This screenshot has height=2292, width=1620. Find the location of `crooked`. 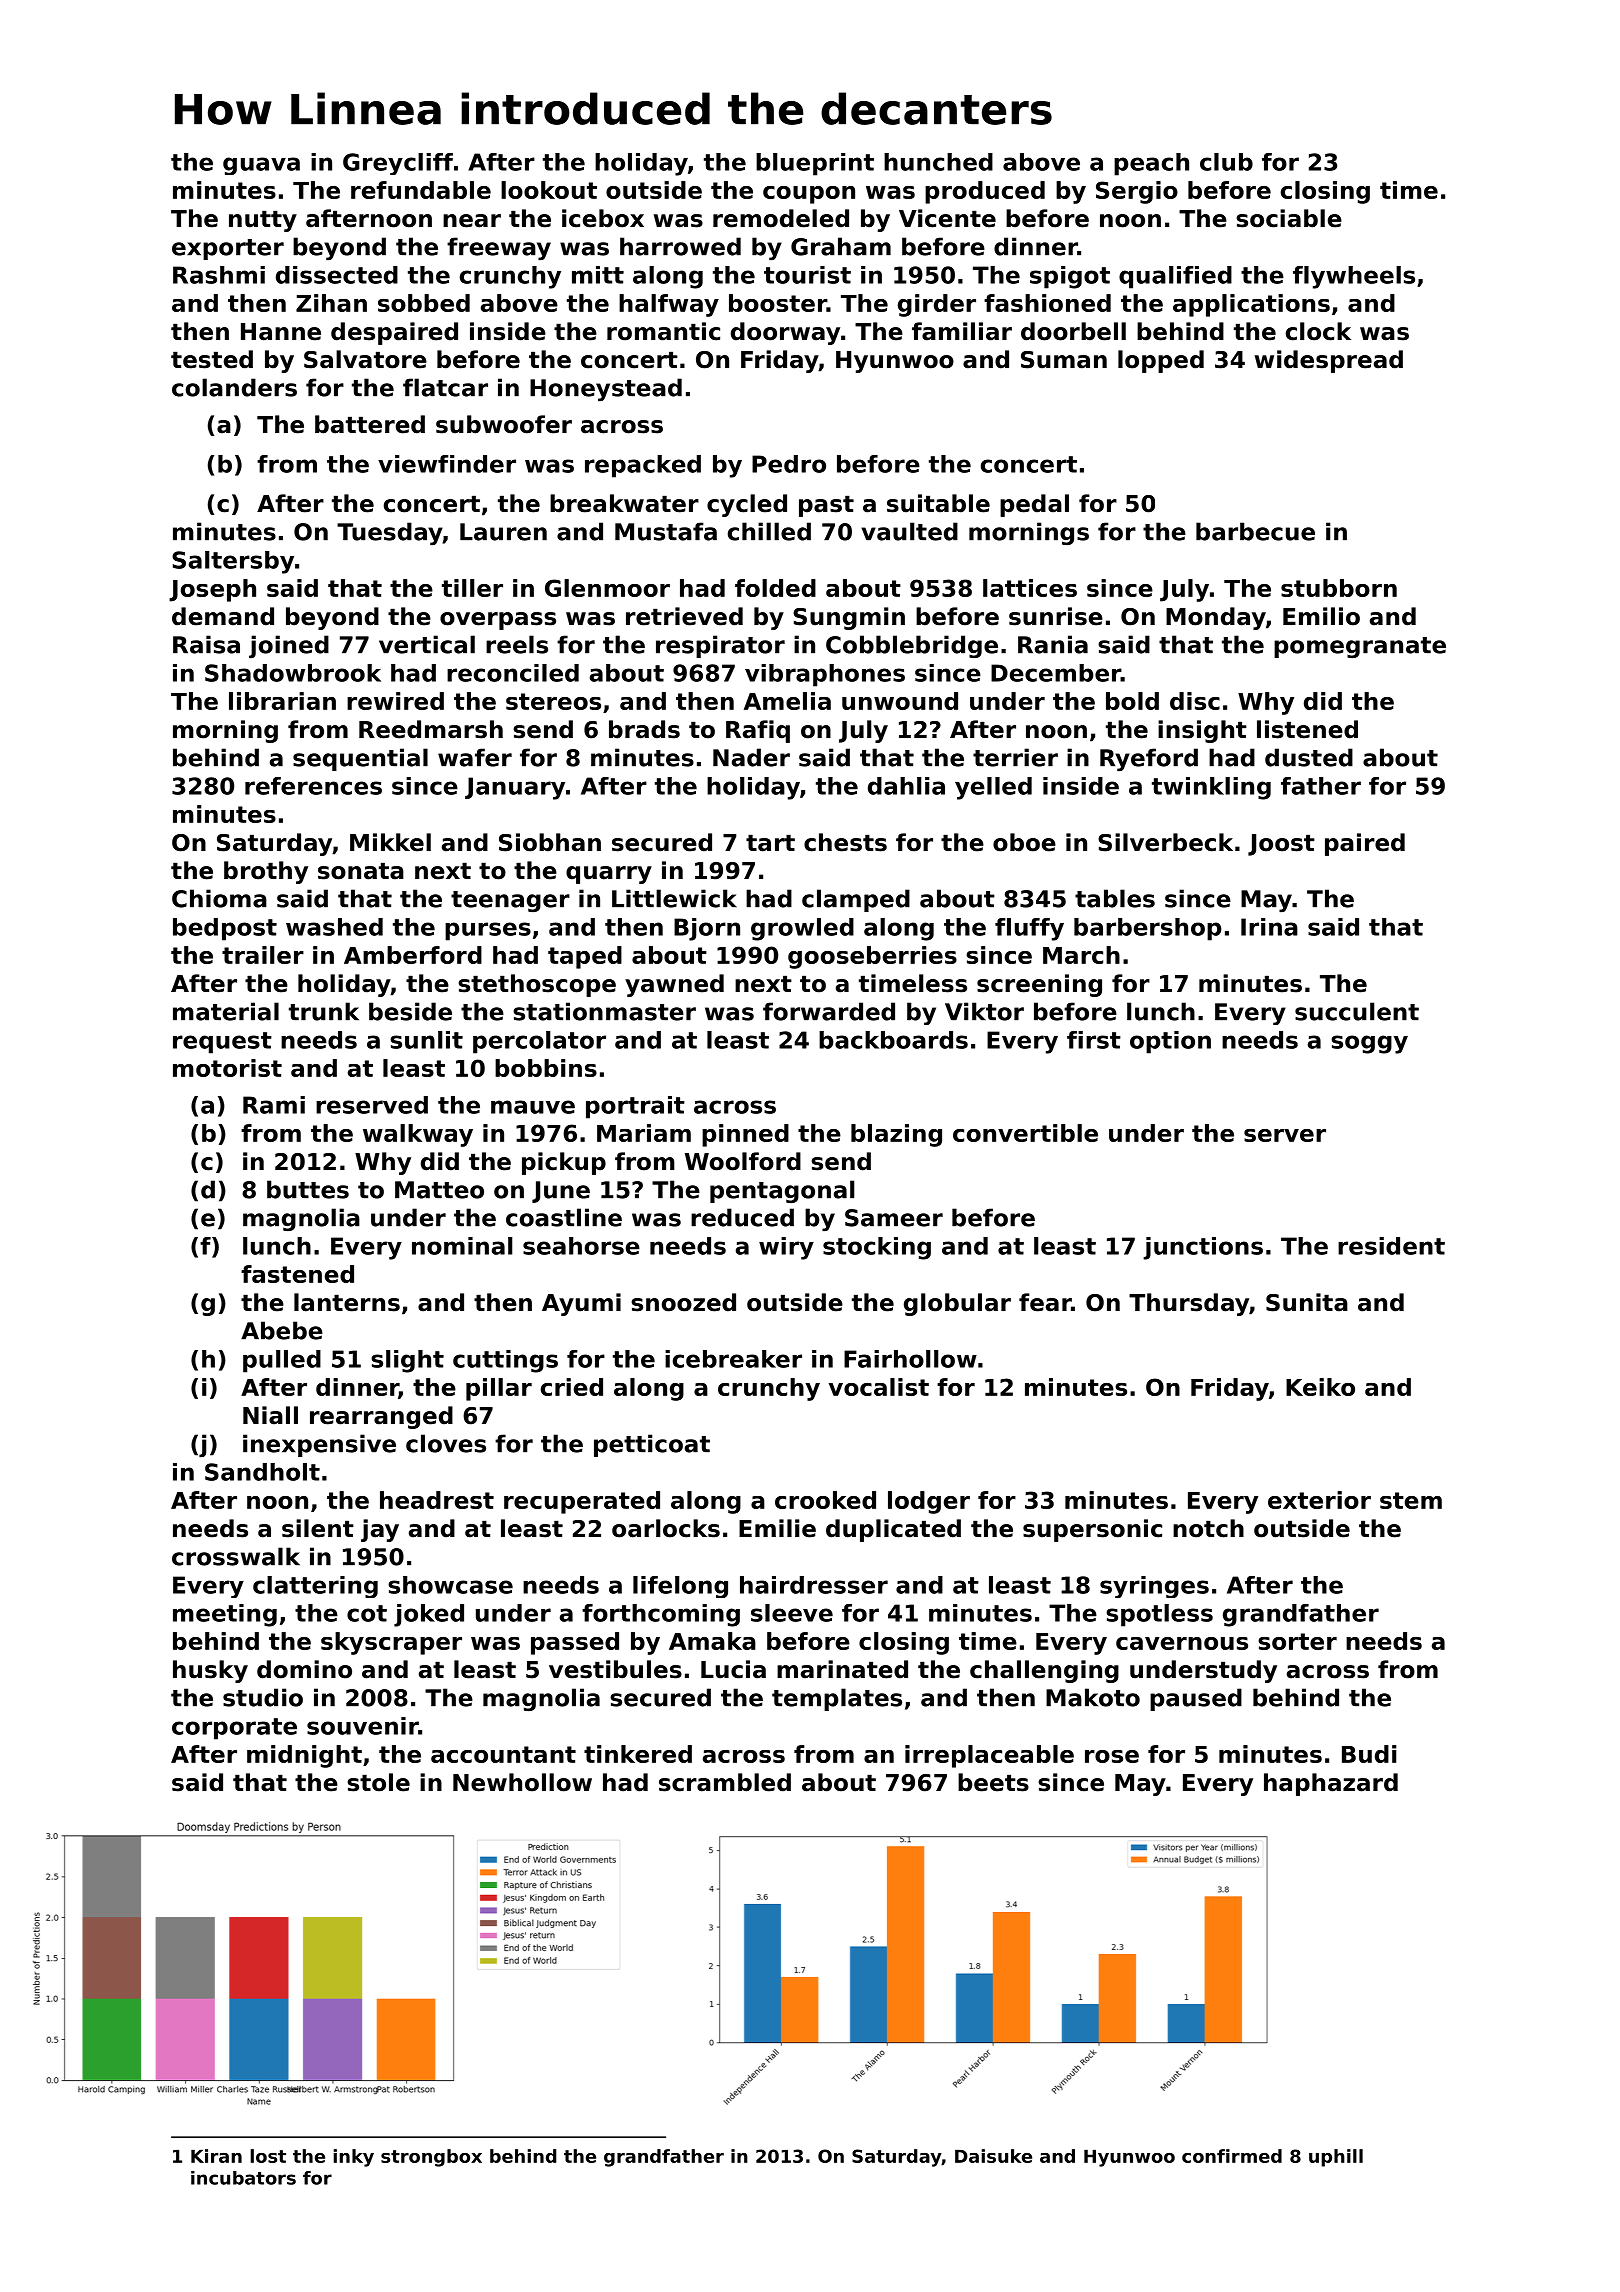

crooked is located at coordinates (825, 1500).
